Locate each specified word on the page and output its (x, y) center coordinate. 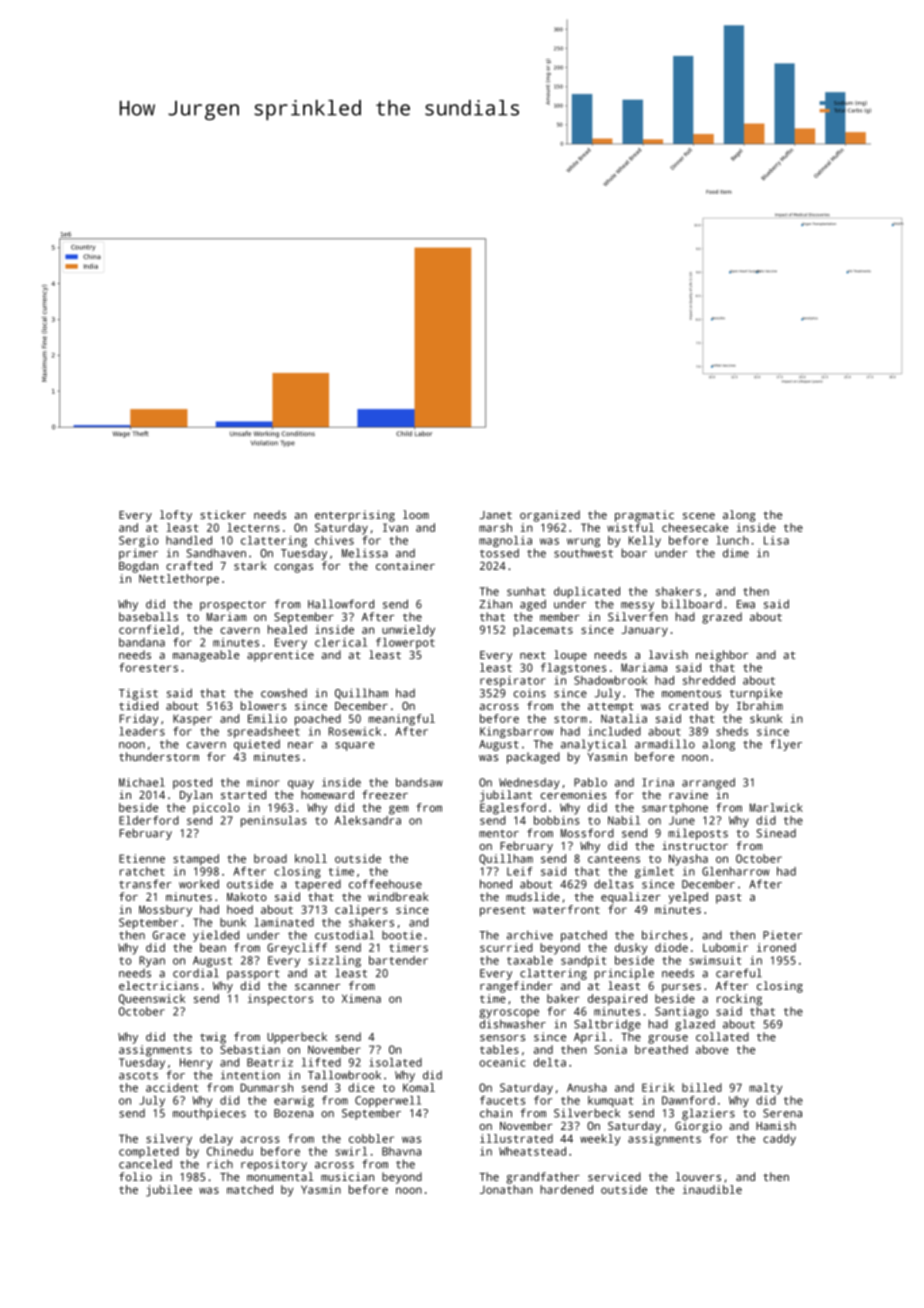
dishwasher (513, 1024)
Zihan (495, 604)
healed (287, 629)
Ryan (152, 961)
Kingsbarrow (516, 732)
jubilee (169, 1191)
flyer (786, 745)
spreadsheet (264, 732)
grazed (722, 618)
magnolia (505, 541)
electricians (159, 985)
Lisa (776, 540)
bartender (398, 960)
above (712, 1049)
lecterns (253, 527)
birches (665, 935)
